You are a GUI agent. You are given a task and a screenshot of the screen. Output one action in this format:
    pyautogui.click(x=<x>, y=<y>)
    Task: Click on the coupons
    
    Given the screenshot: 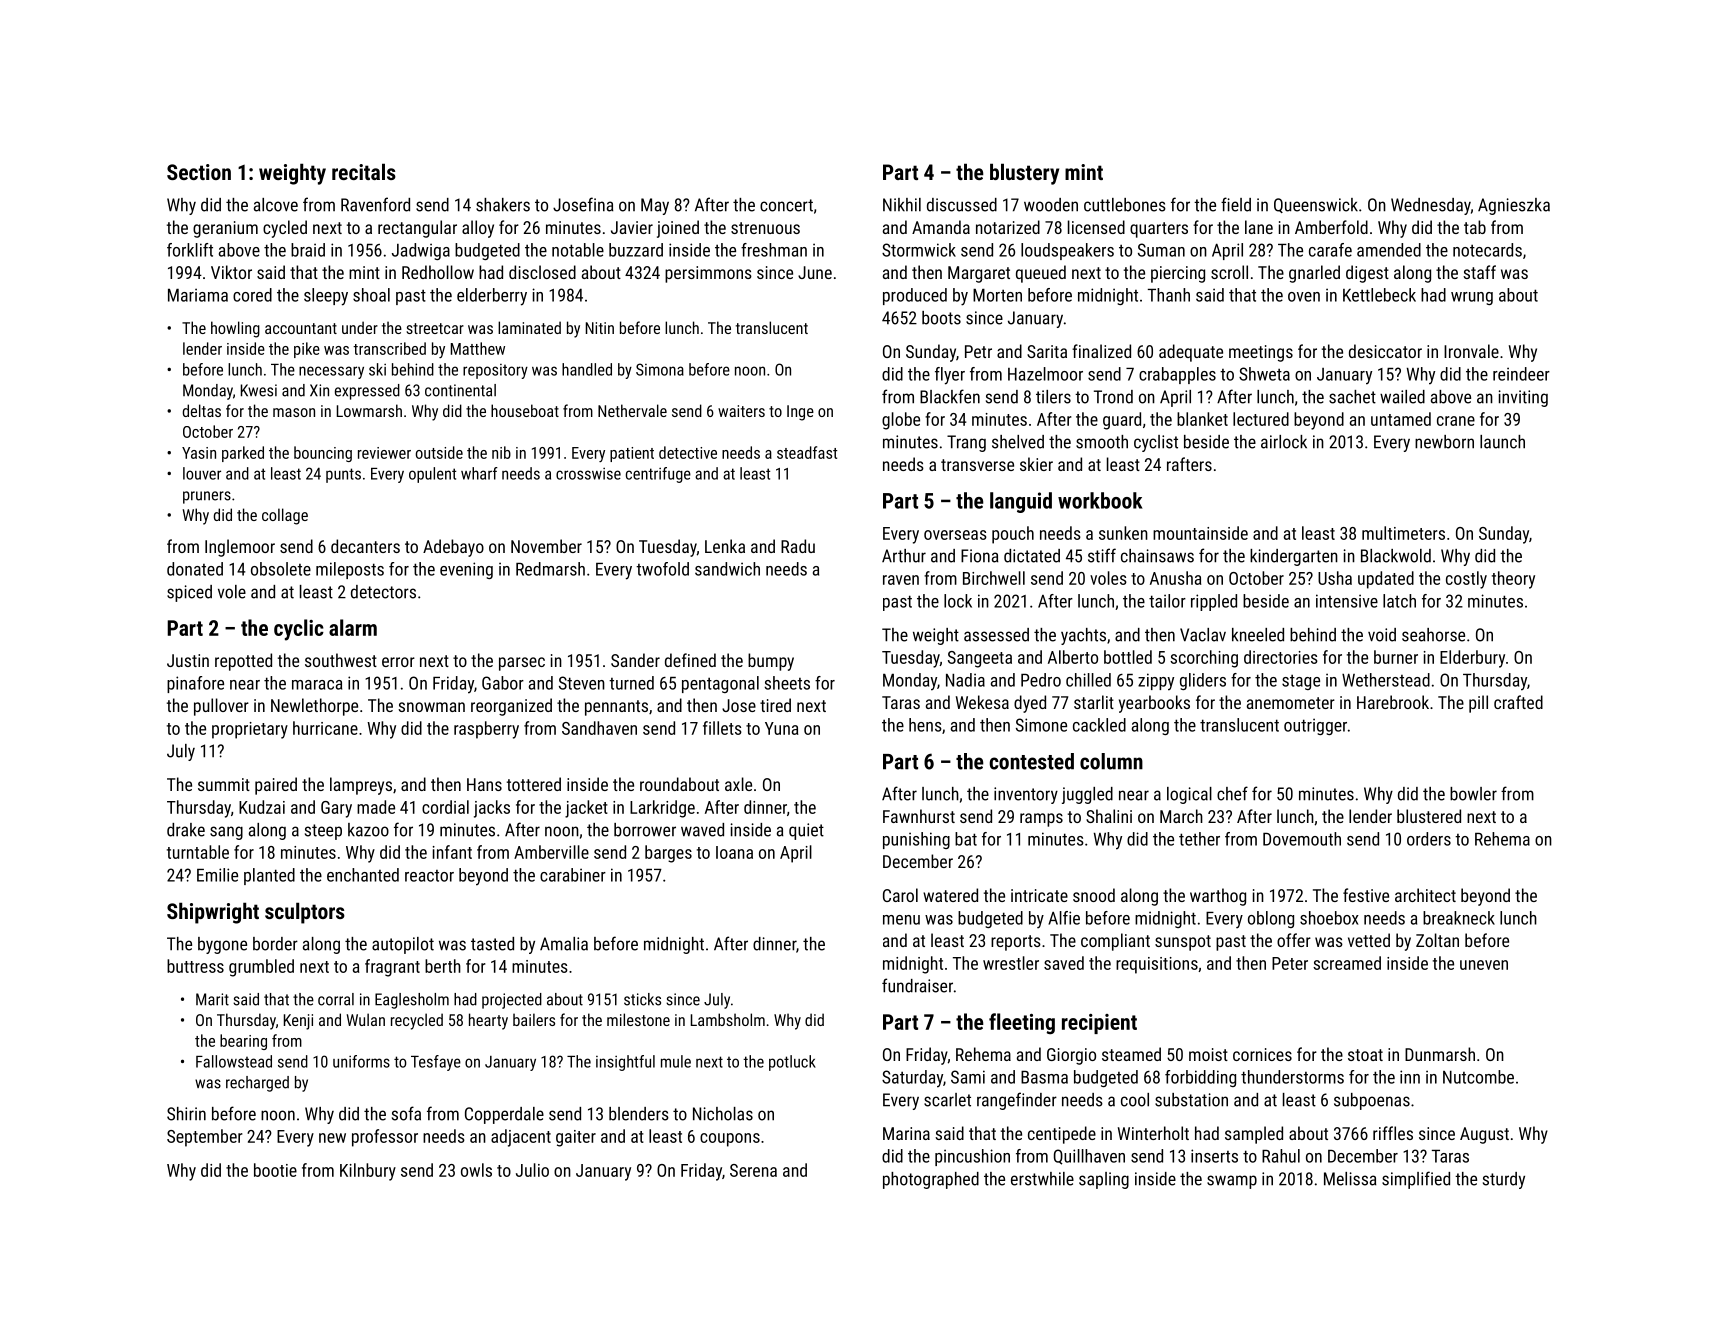 What is the action you would take?
    pyautogui.click(x=730, y=1140)
